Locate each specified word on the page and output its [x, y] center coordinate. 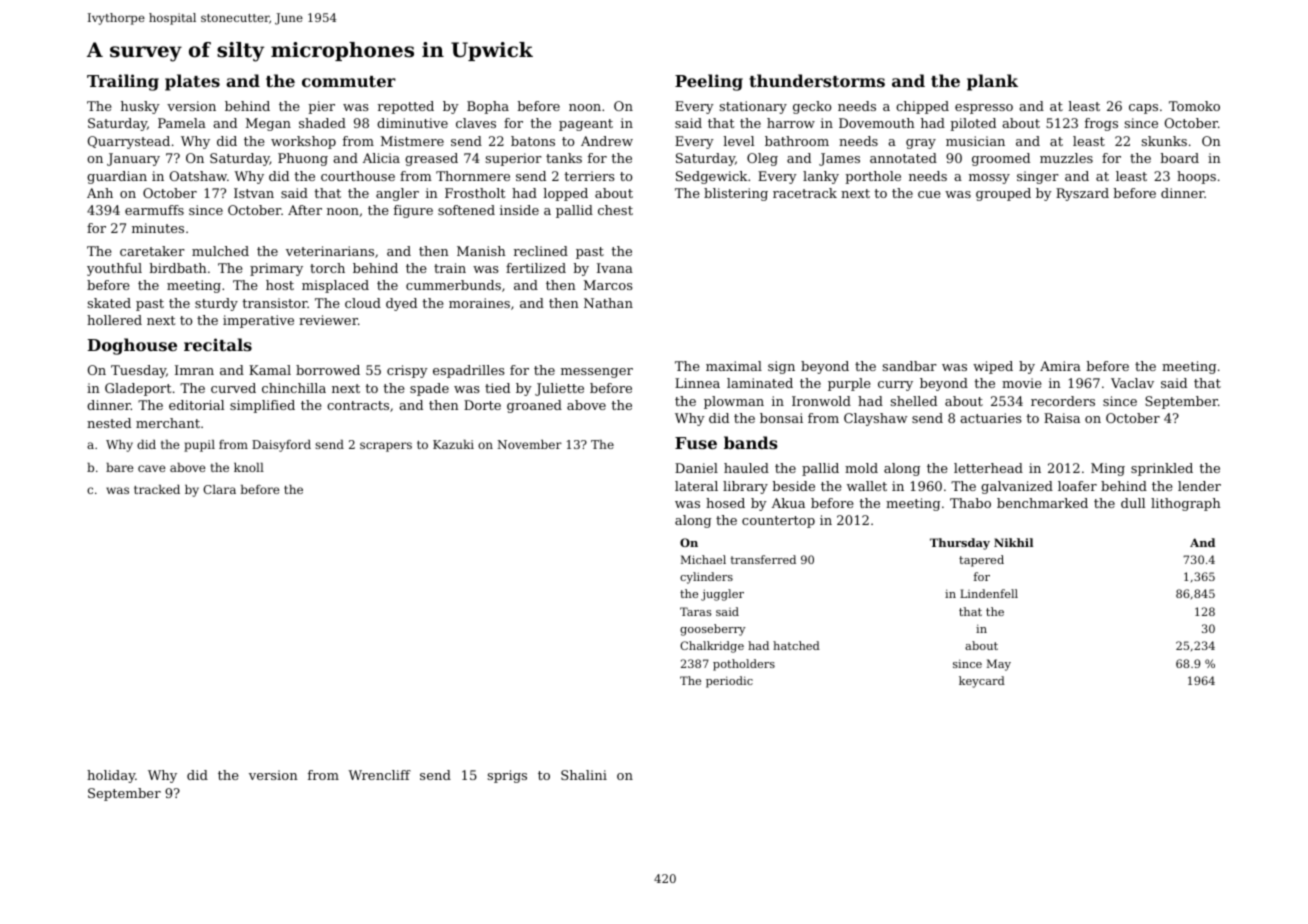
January [133, 159]
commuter [349, 81]
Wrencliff [379, 775]
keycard [982, 682]
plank [992, 82]
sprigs [507, 776]
